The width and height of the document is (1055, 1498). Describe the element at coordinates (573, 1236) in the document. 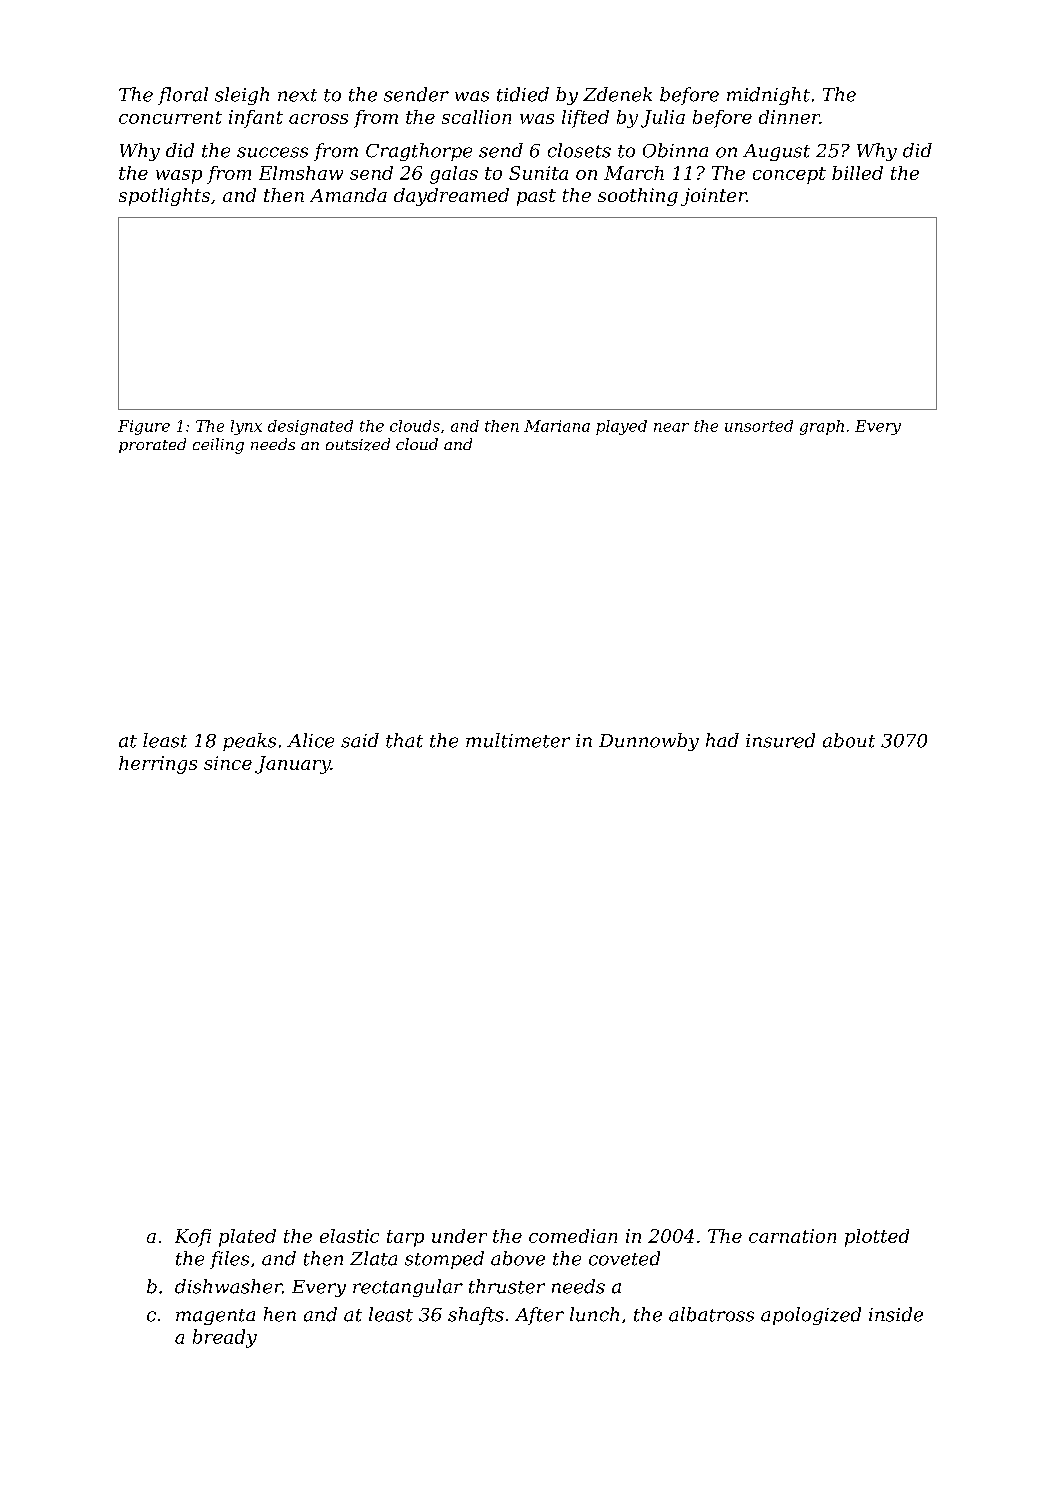

I see `comedian` at that location.
